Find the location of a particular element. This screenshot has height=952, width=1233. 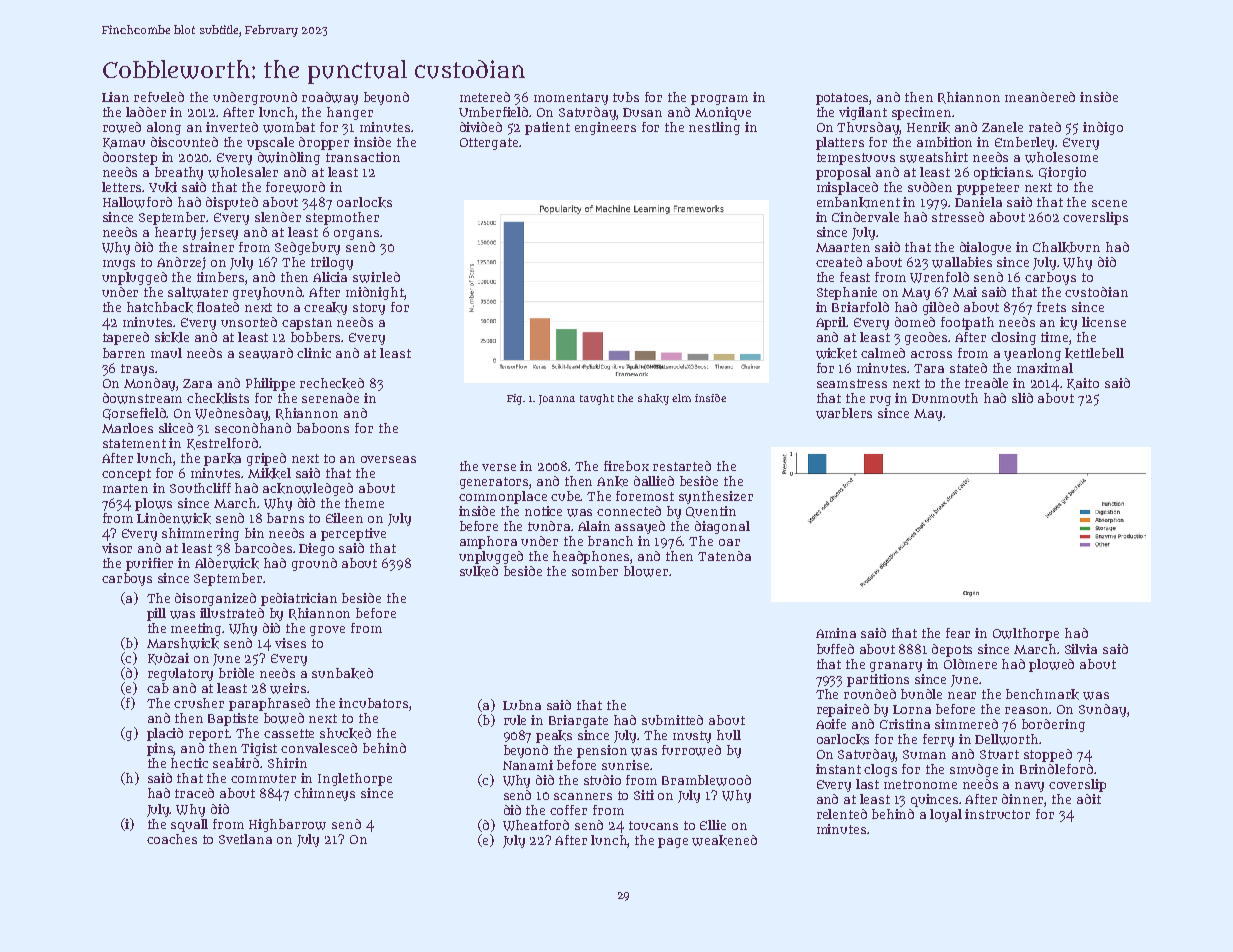

Lubna is located at coordinates (522, 705).
